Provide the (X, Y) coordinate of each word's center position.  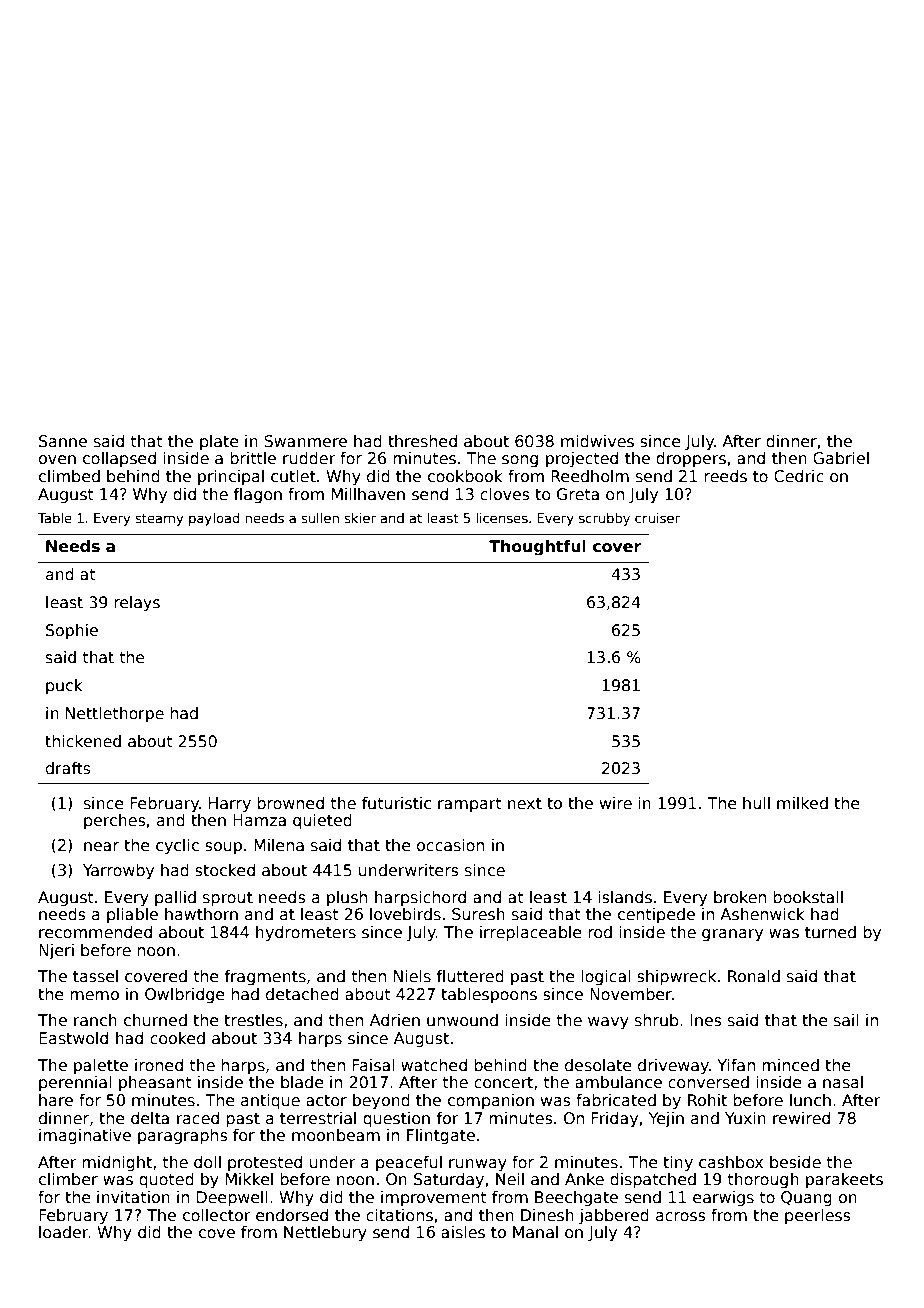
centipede (656, 915)
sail (846, 1020)
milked (802, 803)
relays (137, 603)
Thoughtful (537, 548)
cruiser (657, 518)
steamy (159, 519)
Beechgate (576, 1198)
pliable (132, 915)
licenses (502, 518)
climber (68, 1179)
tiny (678, 1163)
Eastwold (73, 1038)
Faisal (374, 1065)
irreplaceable (531, 933)
